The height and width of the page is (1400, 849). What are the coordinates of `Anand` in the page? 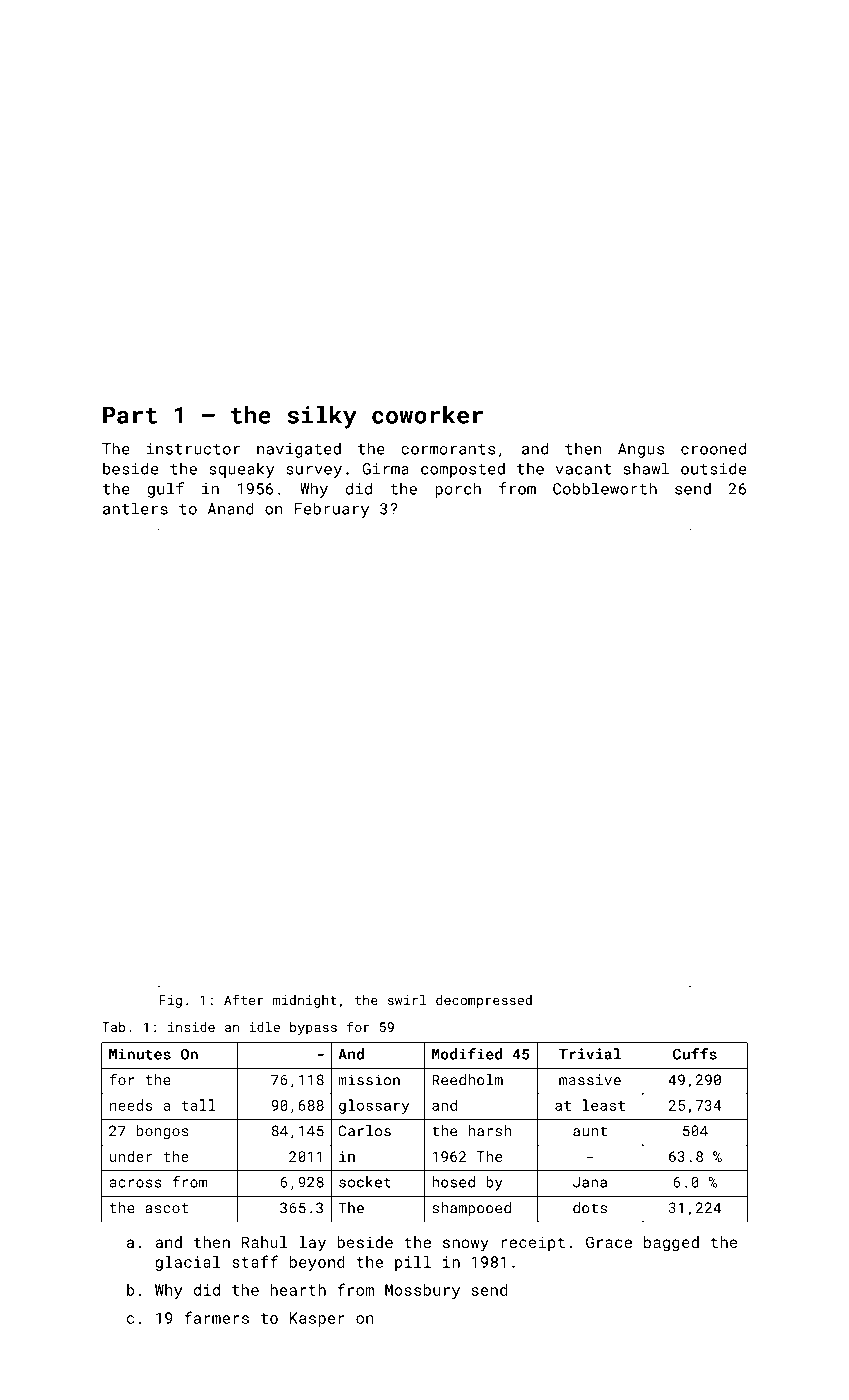 It's located at (231, 508).
